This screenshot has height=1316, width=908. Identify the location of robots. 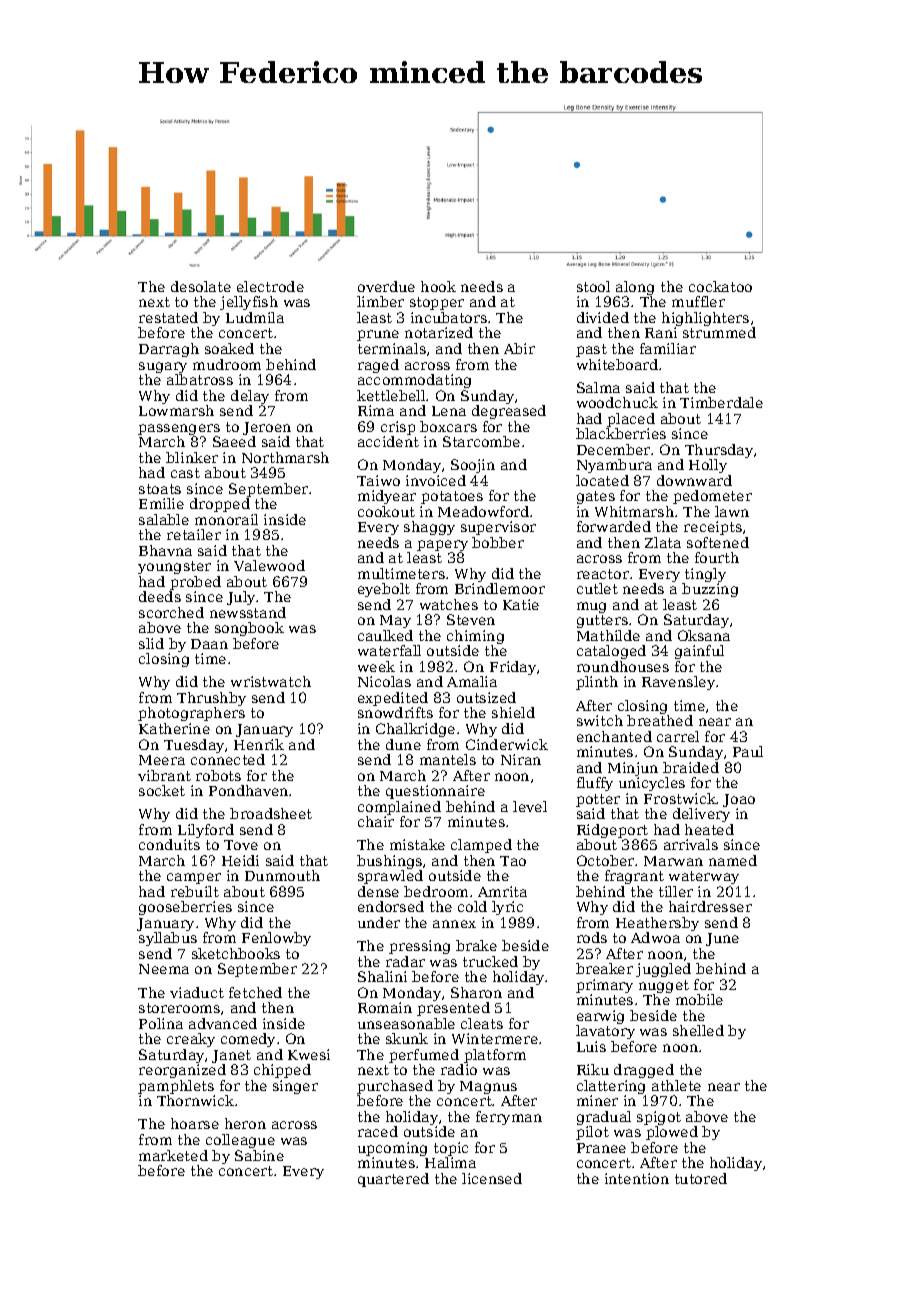
(218, 775).
